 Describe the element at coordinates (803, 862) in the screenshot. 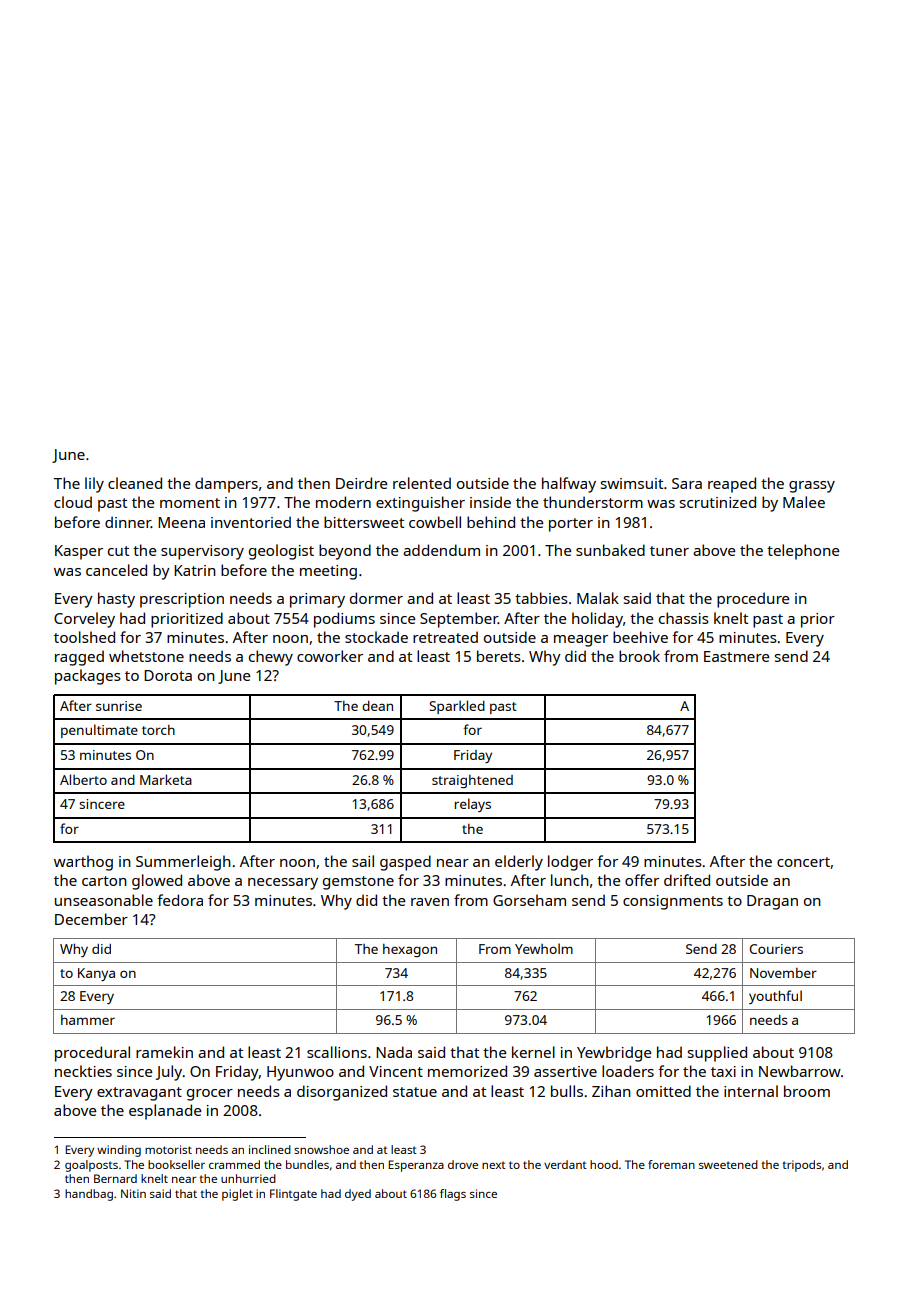

I see `concert` at that location.
